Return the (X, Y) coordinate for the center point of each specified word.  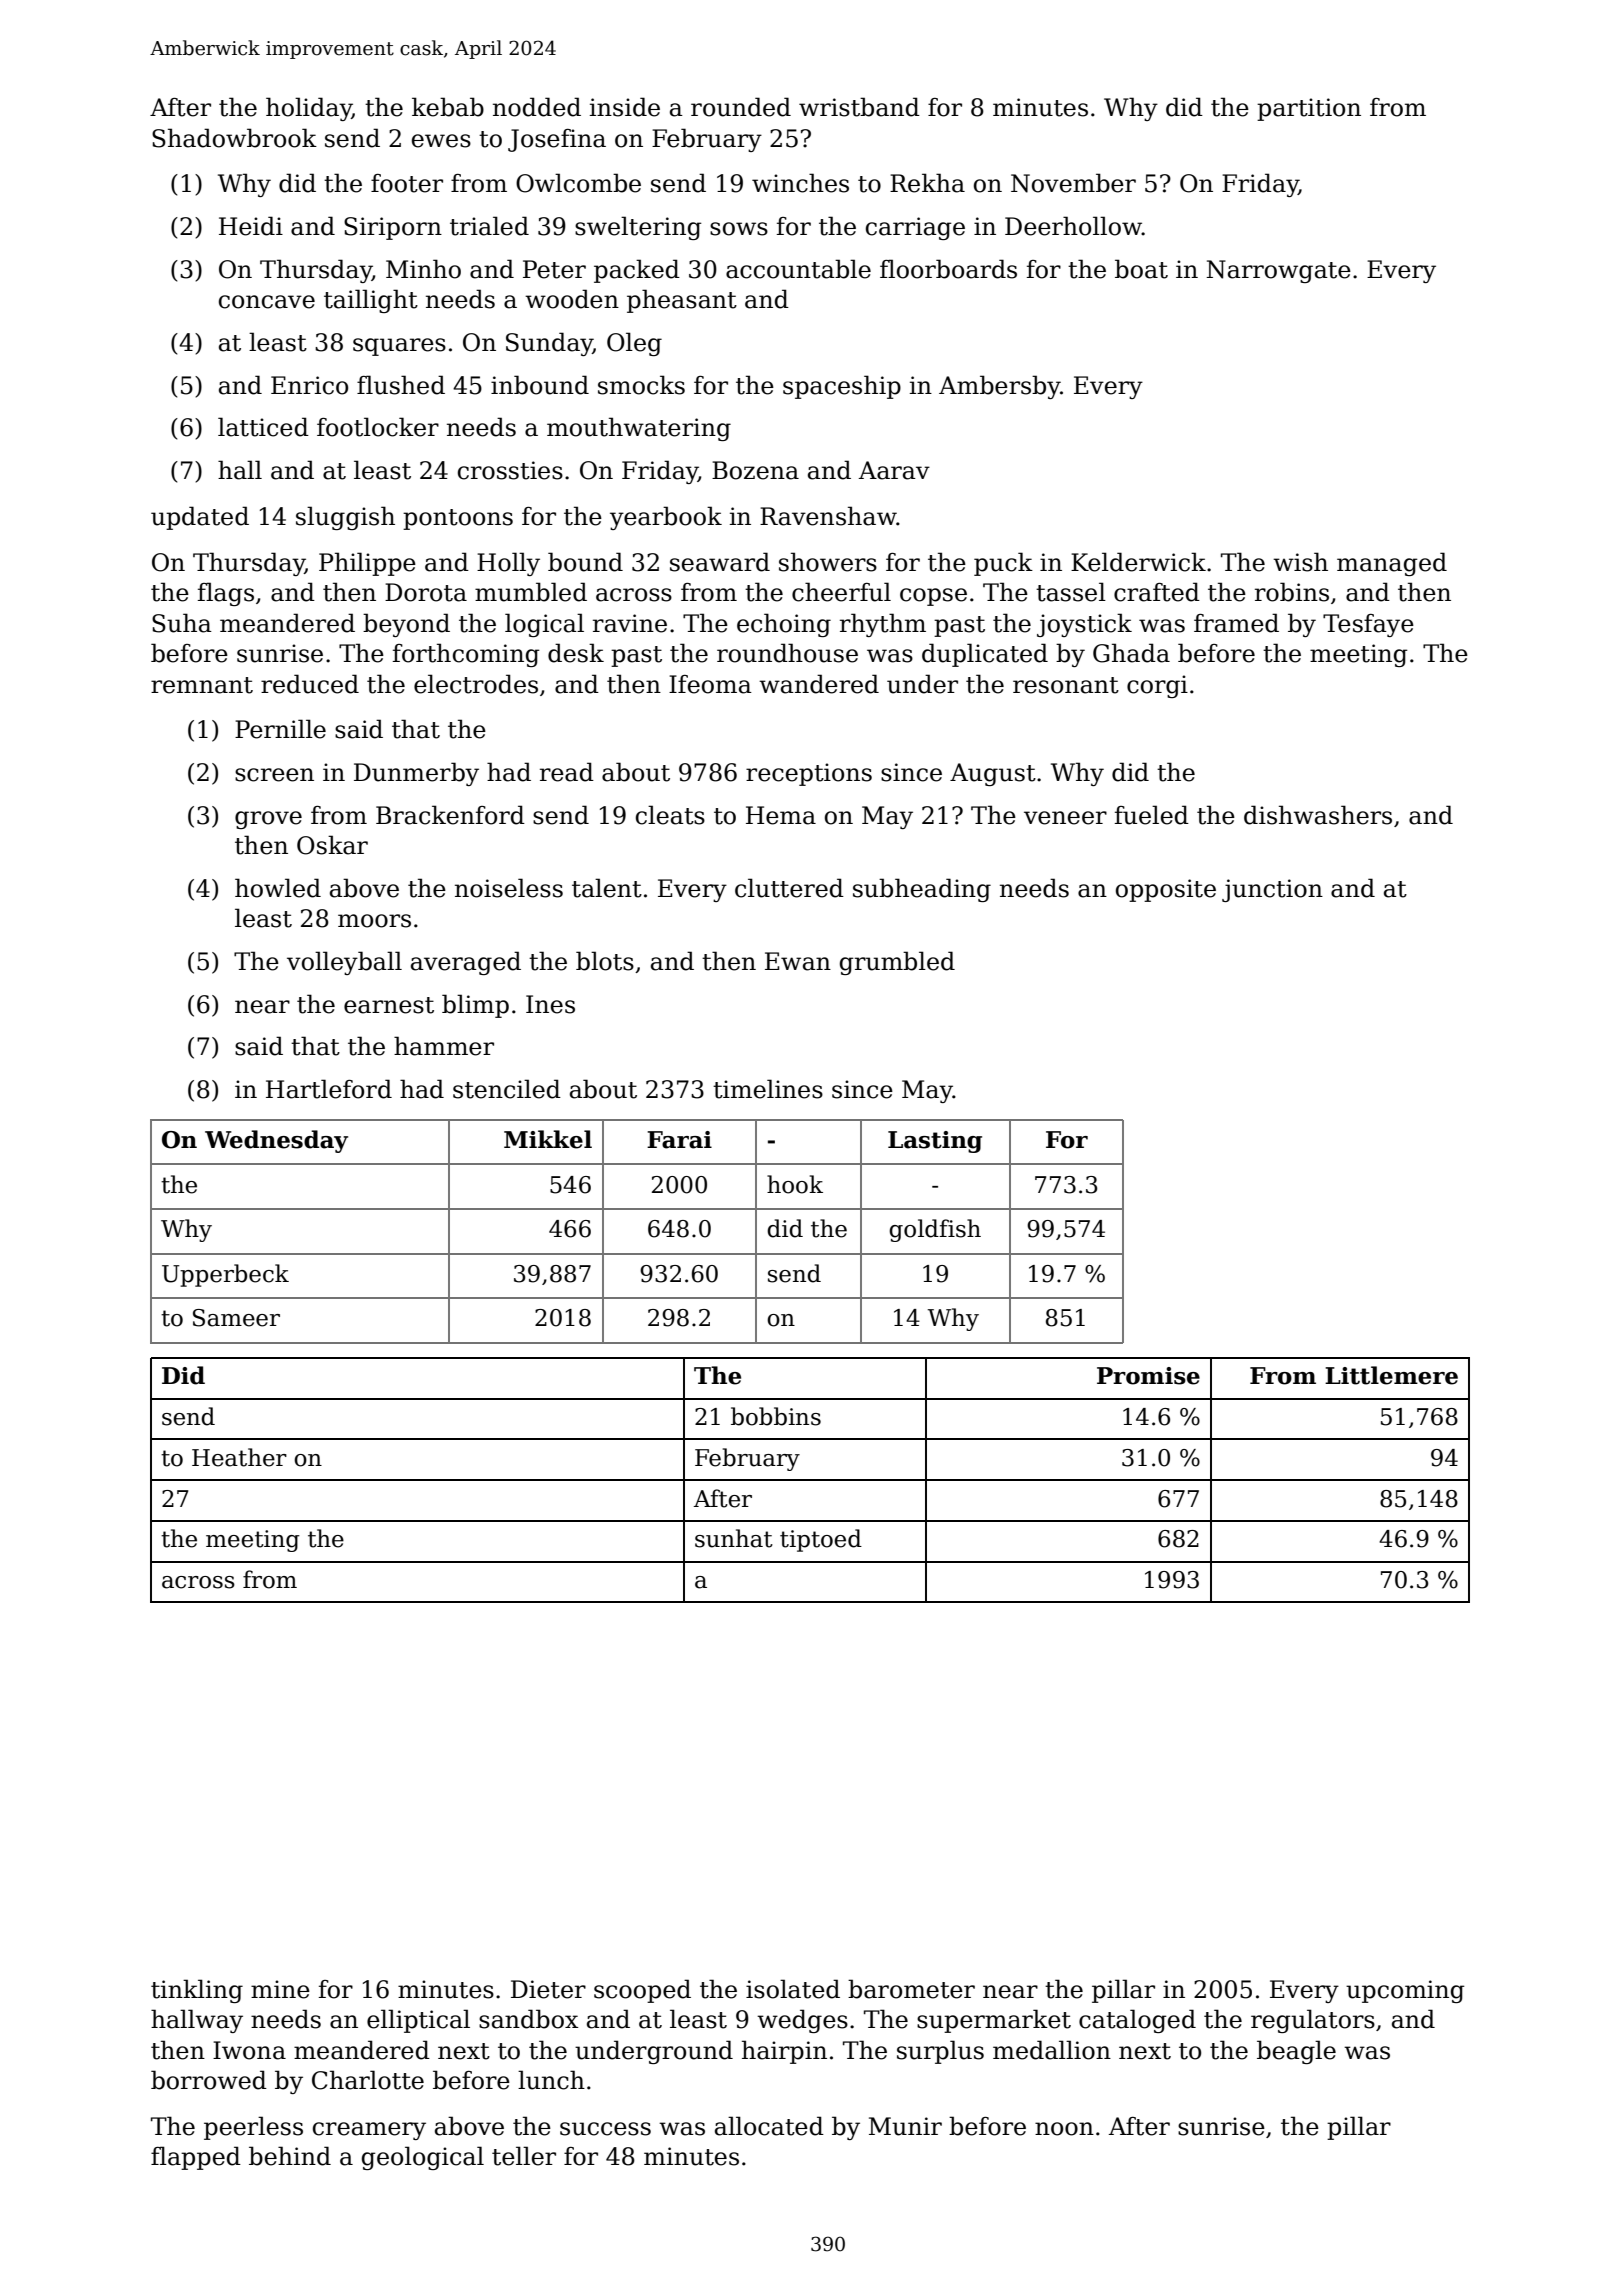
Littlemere (1391, 1375)
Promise (1148, 1376)
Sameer (236, 1318)
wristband (859, 107)
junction (1272, 890)
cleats (670, 815)
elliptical (418, 2021)
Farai (679, 1140)
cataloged (1137, 2021)
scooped (642, 1991)
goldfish (935, 1230)
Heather (239, 1457)
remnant (202, 685)
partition (1309, 109)
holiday (309, 109)
